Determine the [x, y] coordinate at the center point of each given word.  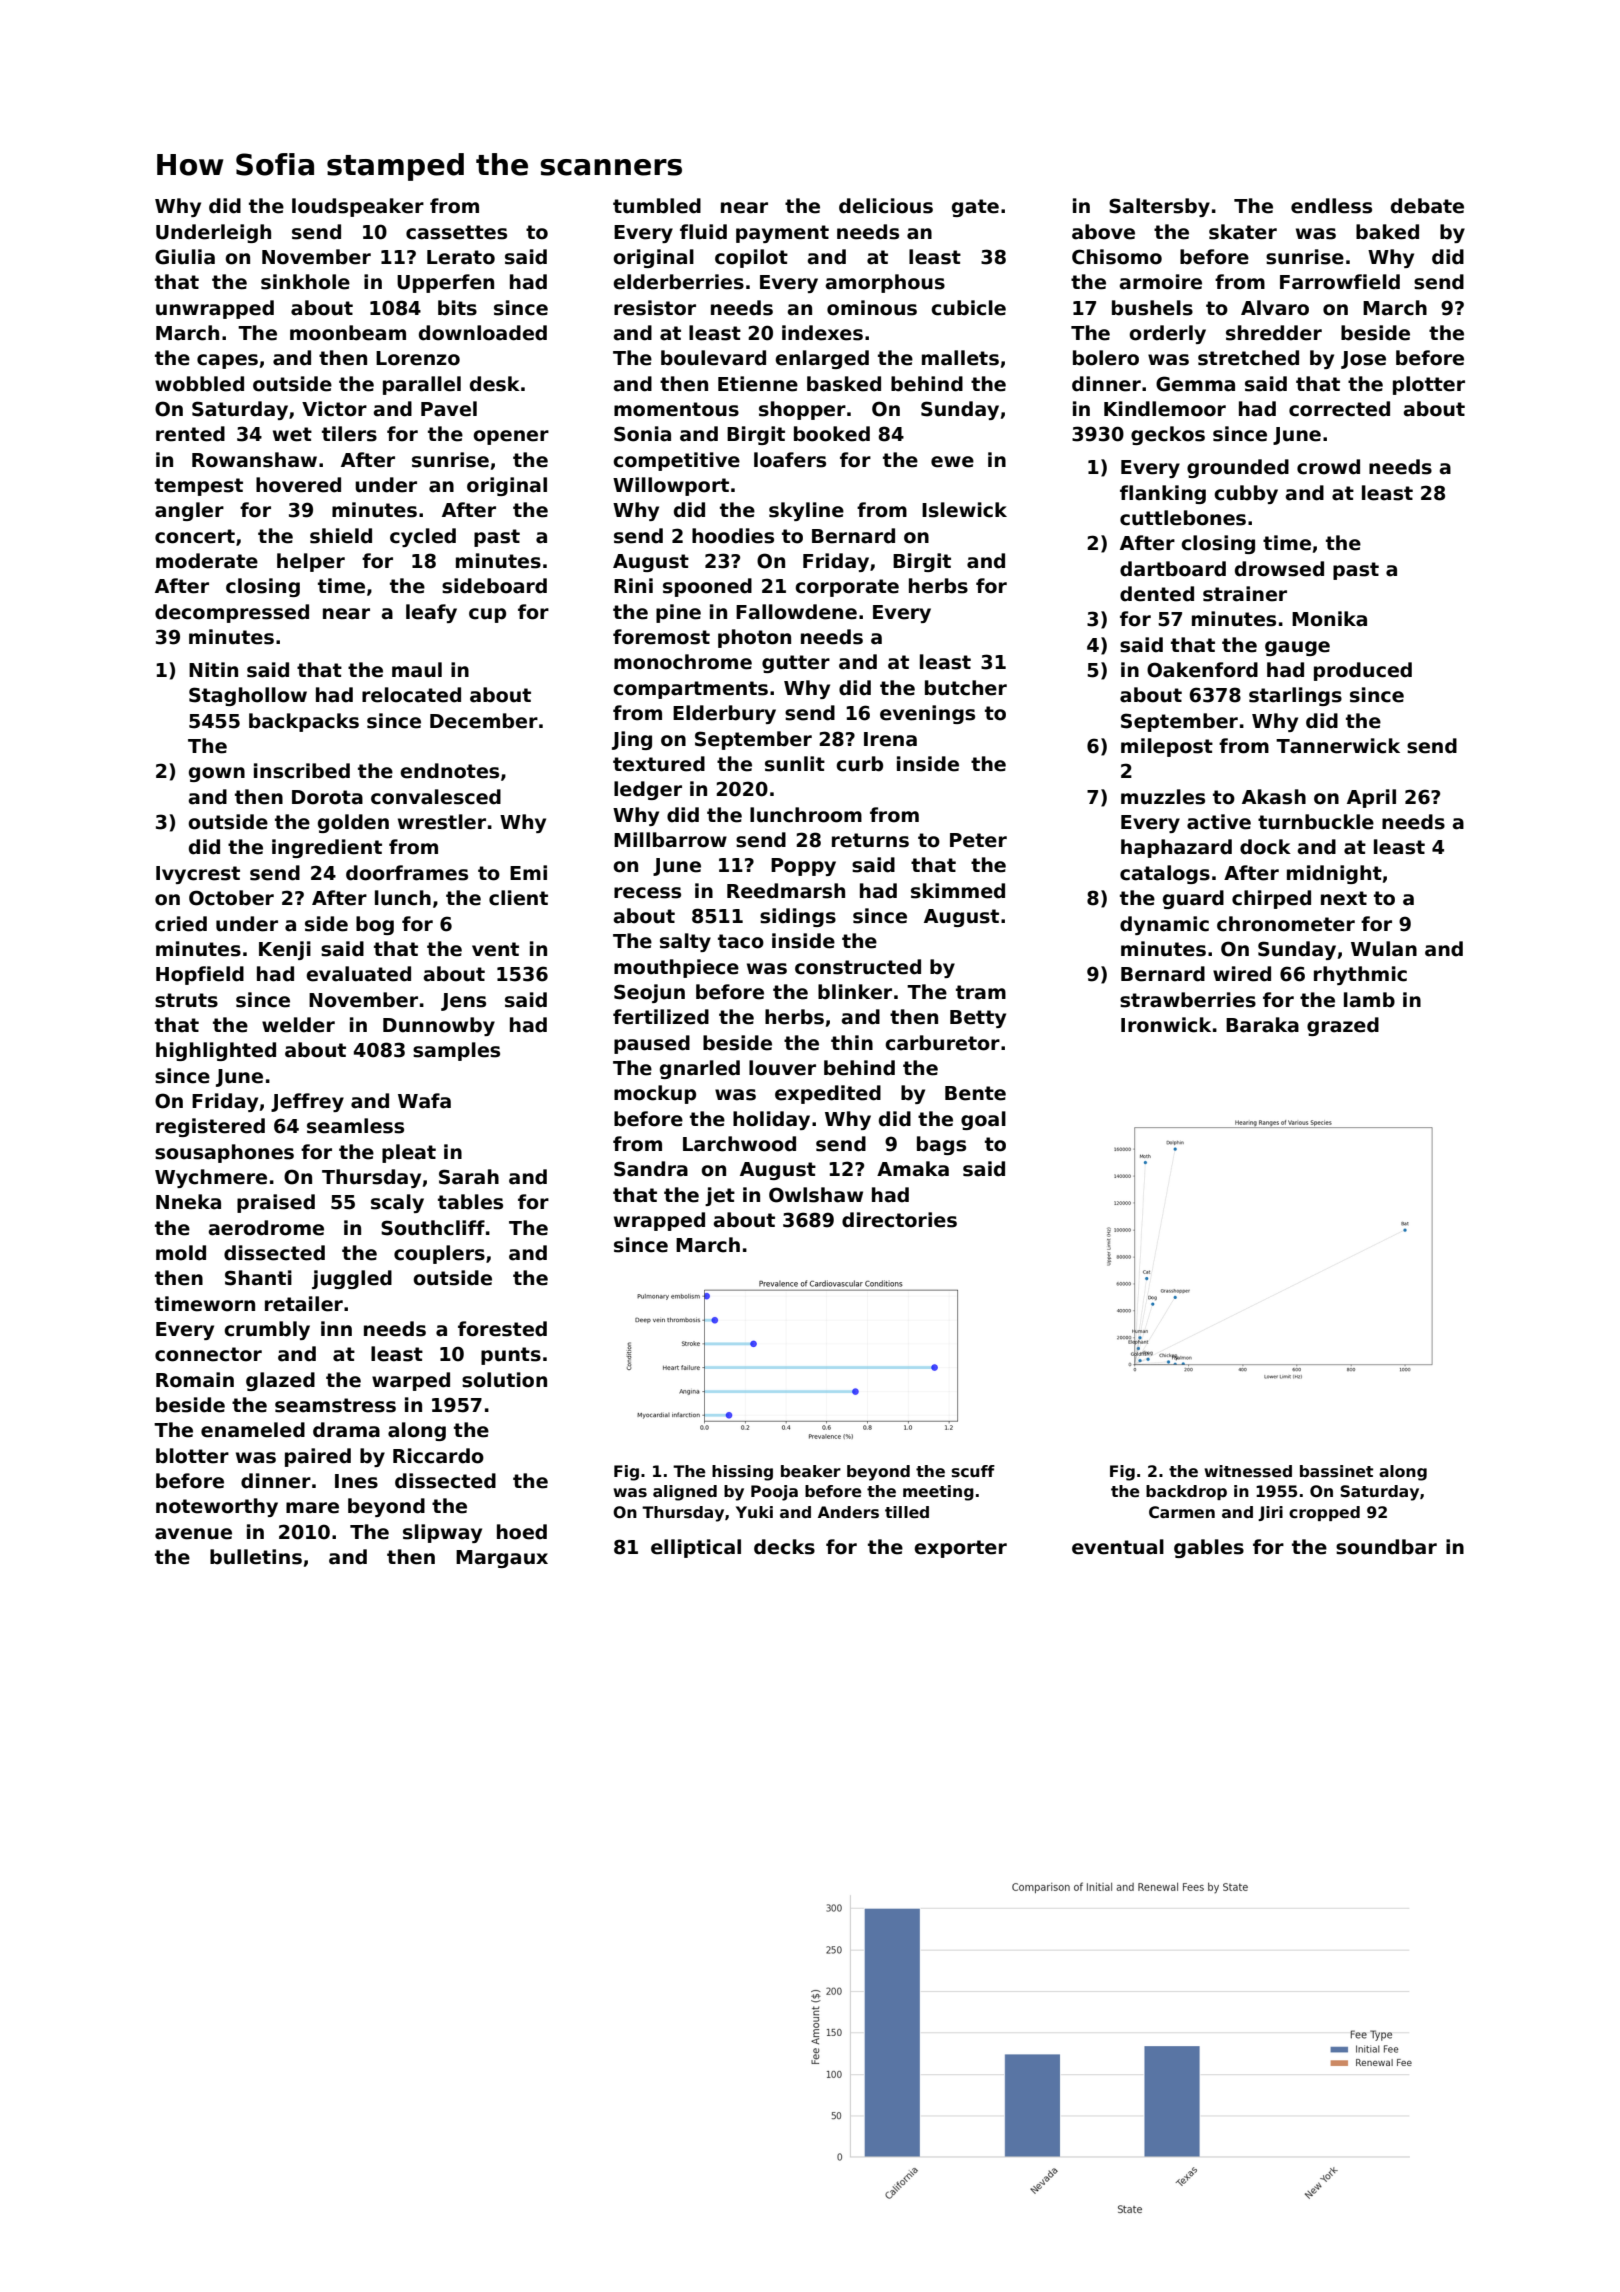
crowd [1328, 467]
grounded [1238, 468]
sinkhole [305, 282]
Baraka [1262, 1025]
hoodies [733, 536]
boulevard [713, 358]
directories [899, 1220]
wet [292, 434]
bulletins [256, 1557]
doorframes [407, 873]
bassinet [1336, 1471]
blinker [855, 992]
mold [181, 1253]
